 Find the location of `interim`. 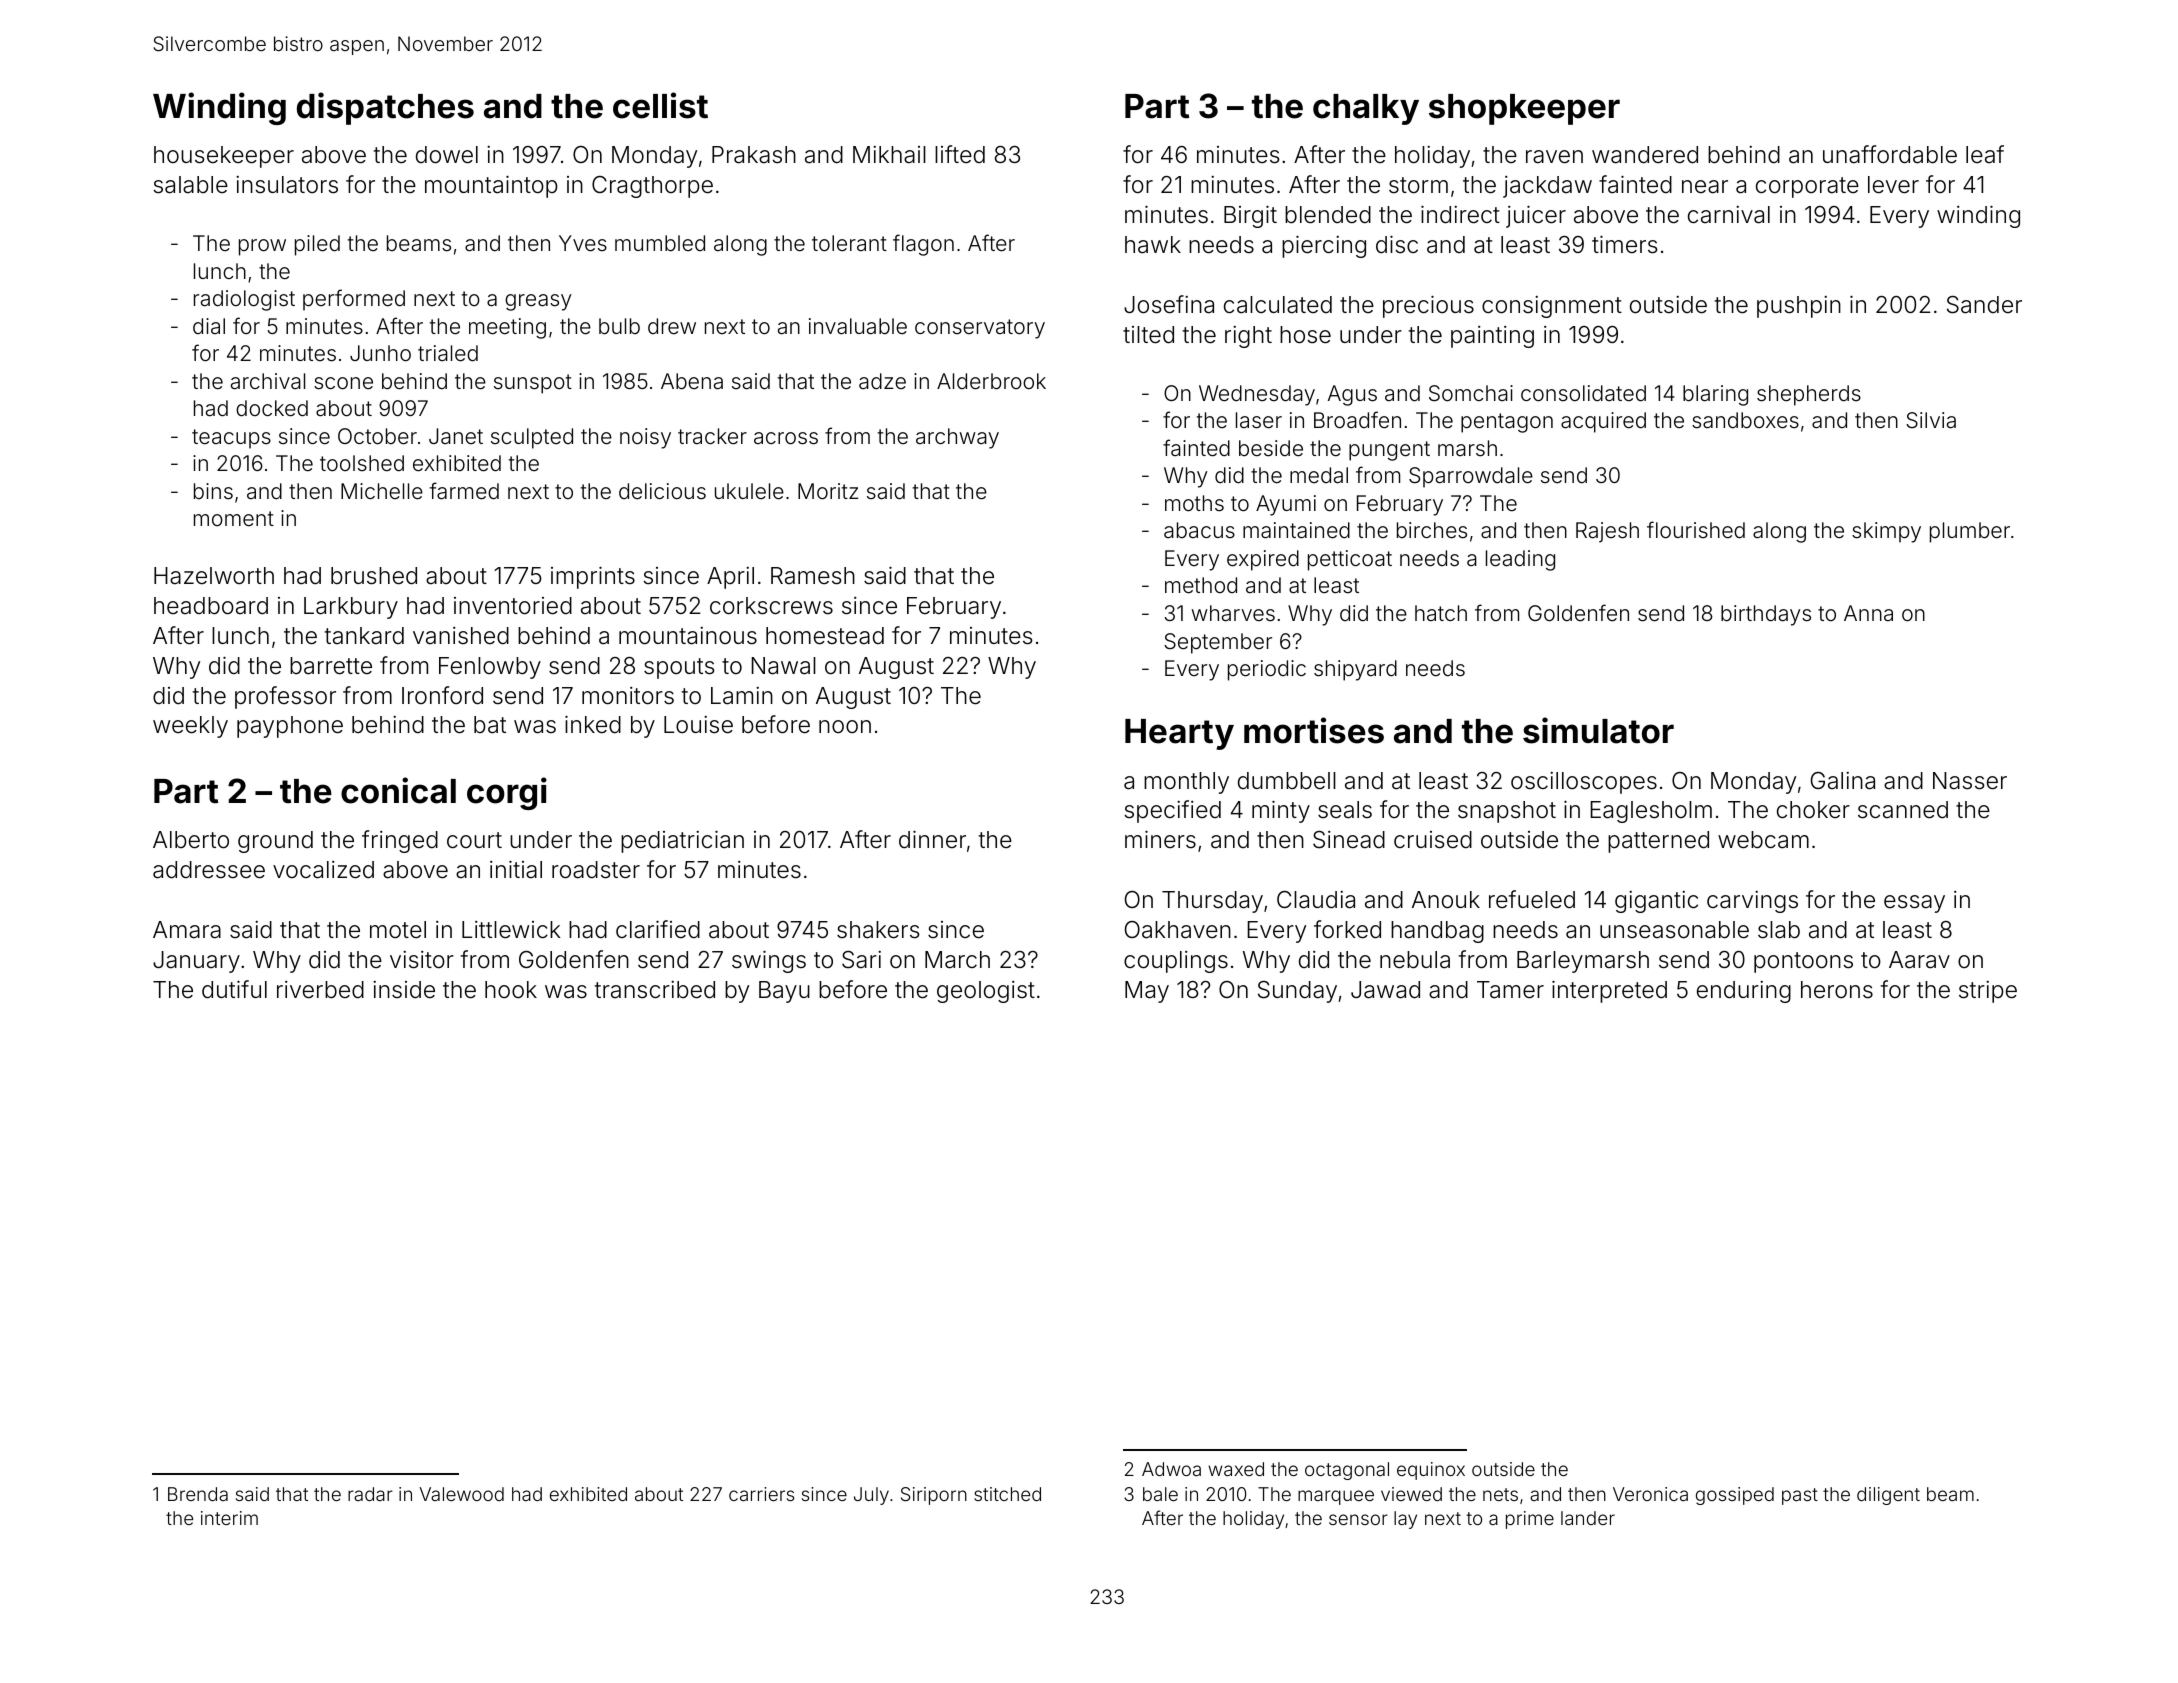

interim is located at coordinates (229, 1518).
